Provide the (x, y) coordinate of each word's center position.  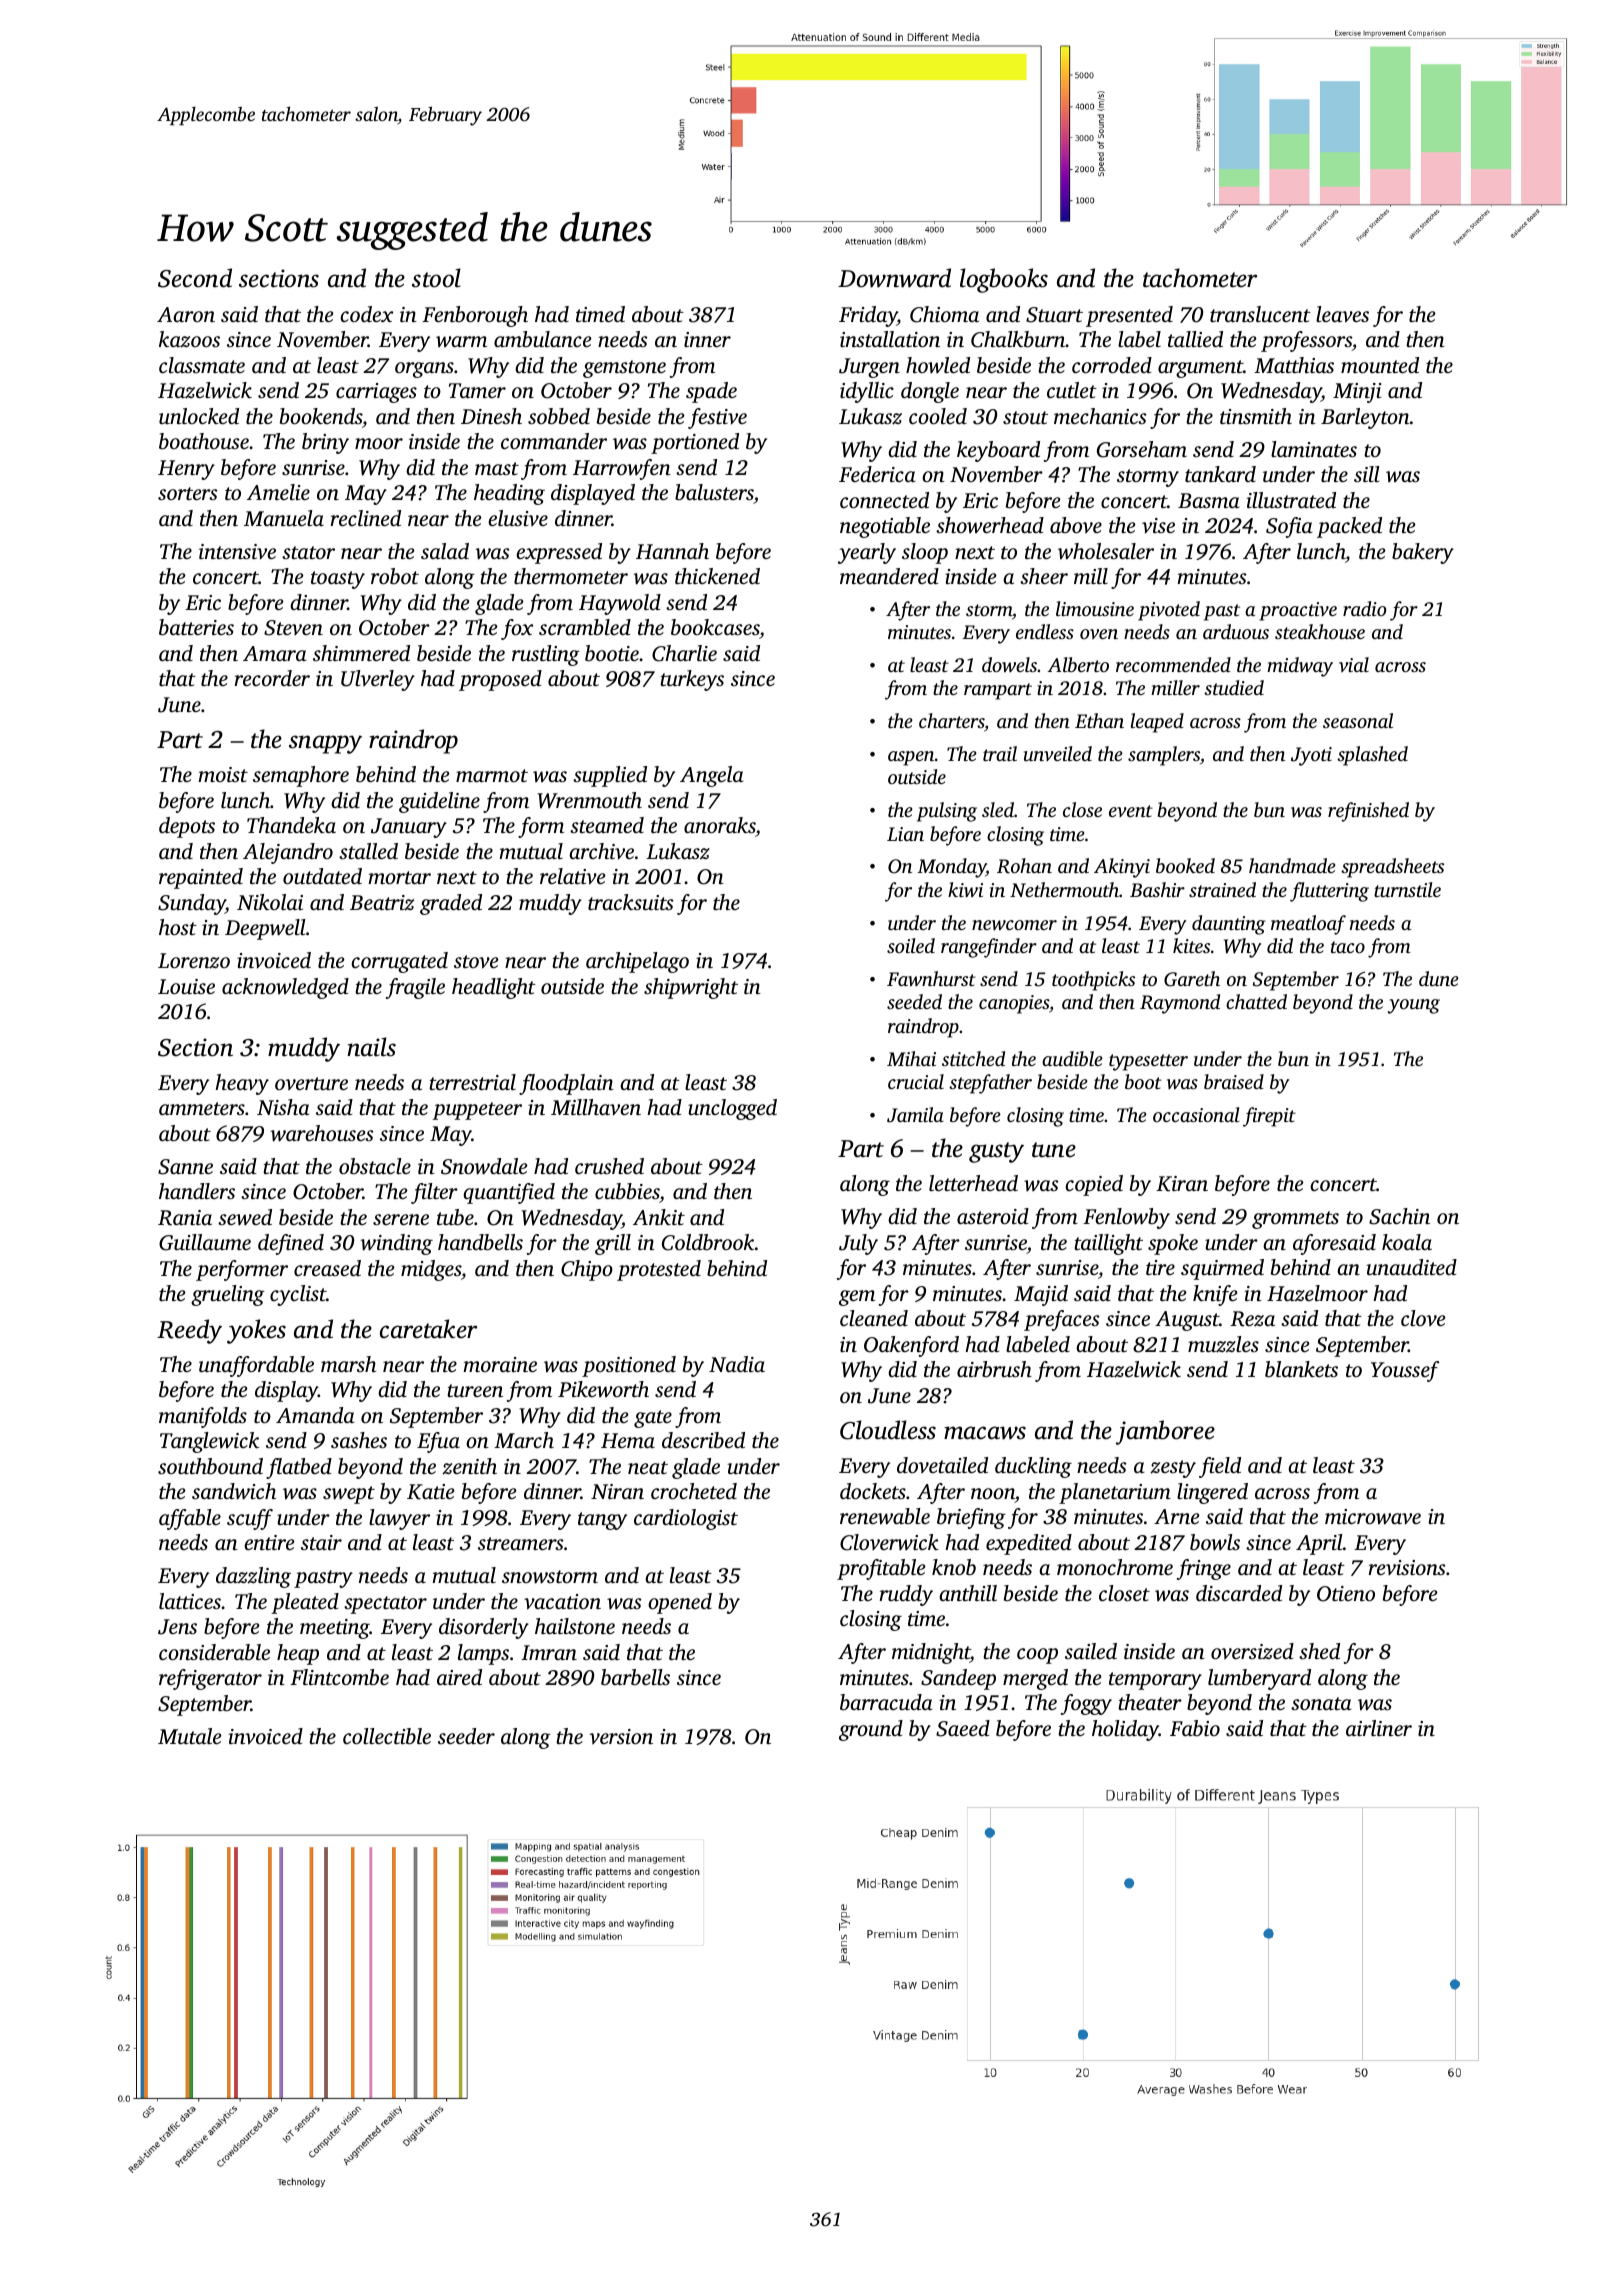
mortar (399, 877)
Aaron (186, 314)
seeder (466, 1736)
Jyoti (1311, 756)
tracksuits (631, 902)
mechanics (1100, 416)
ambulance (543, 339)
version (621, 1736)
